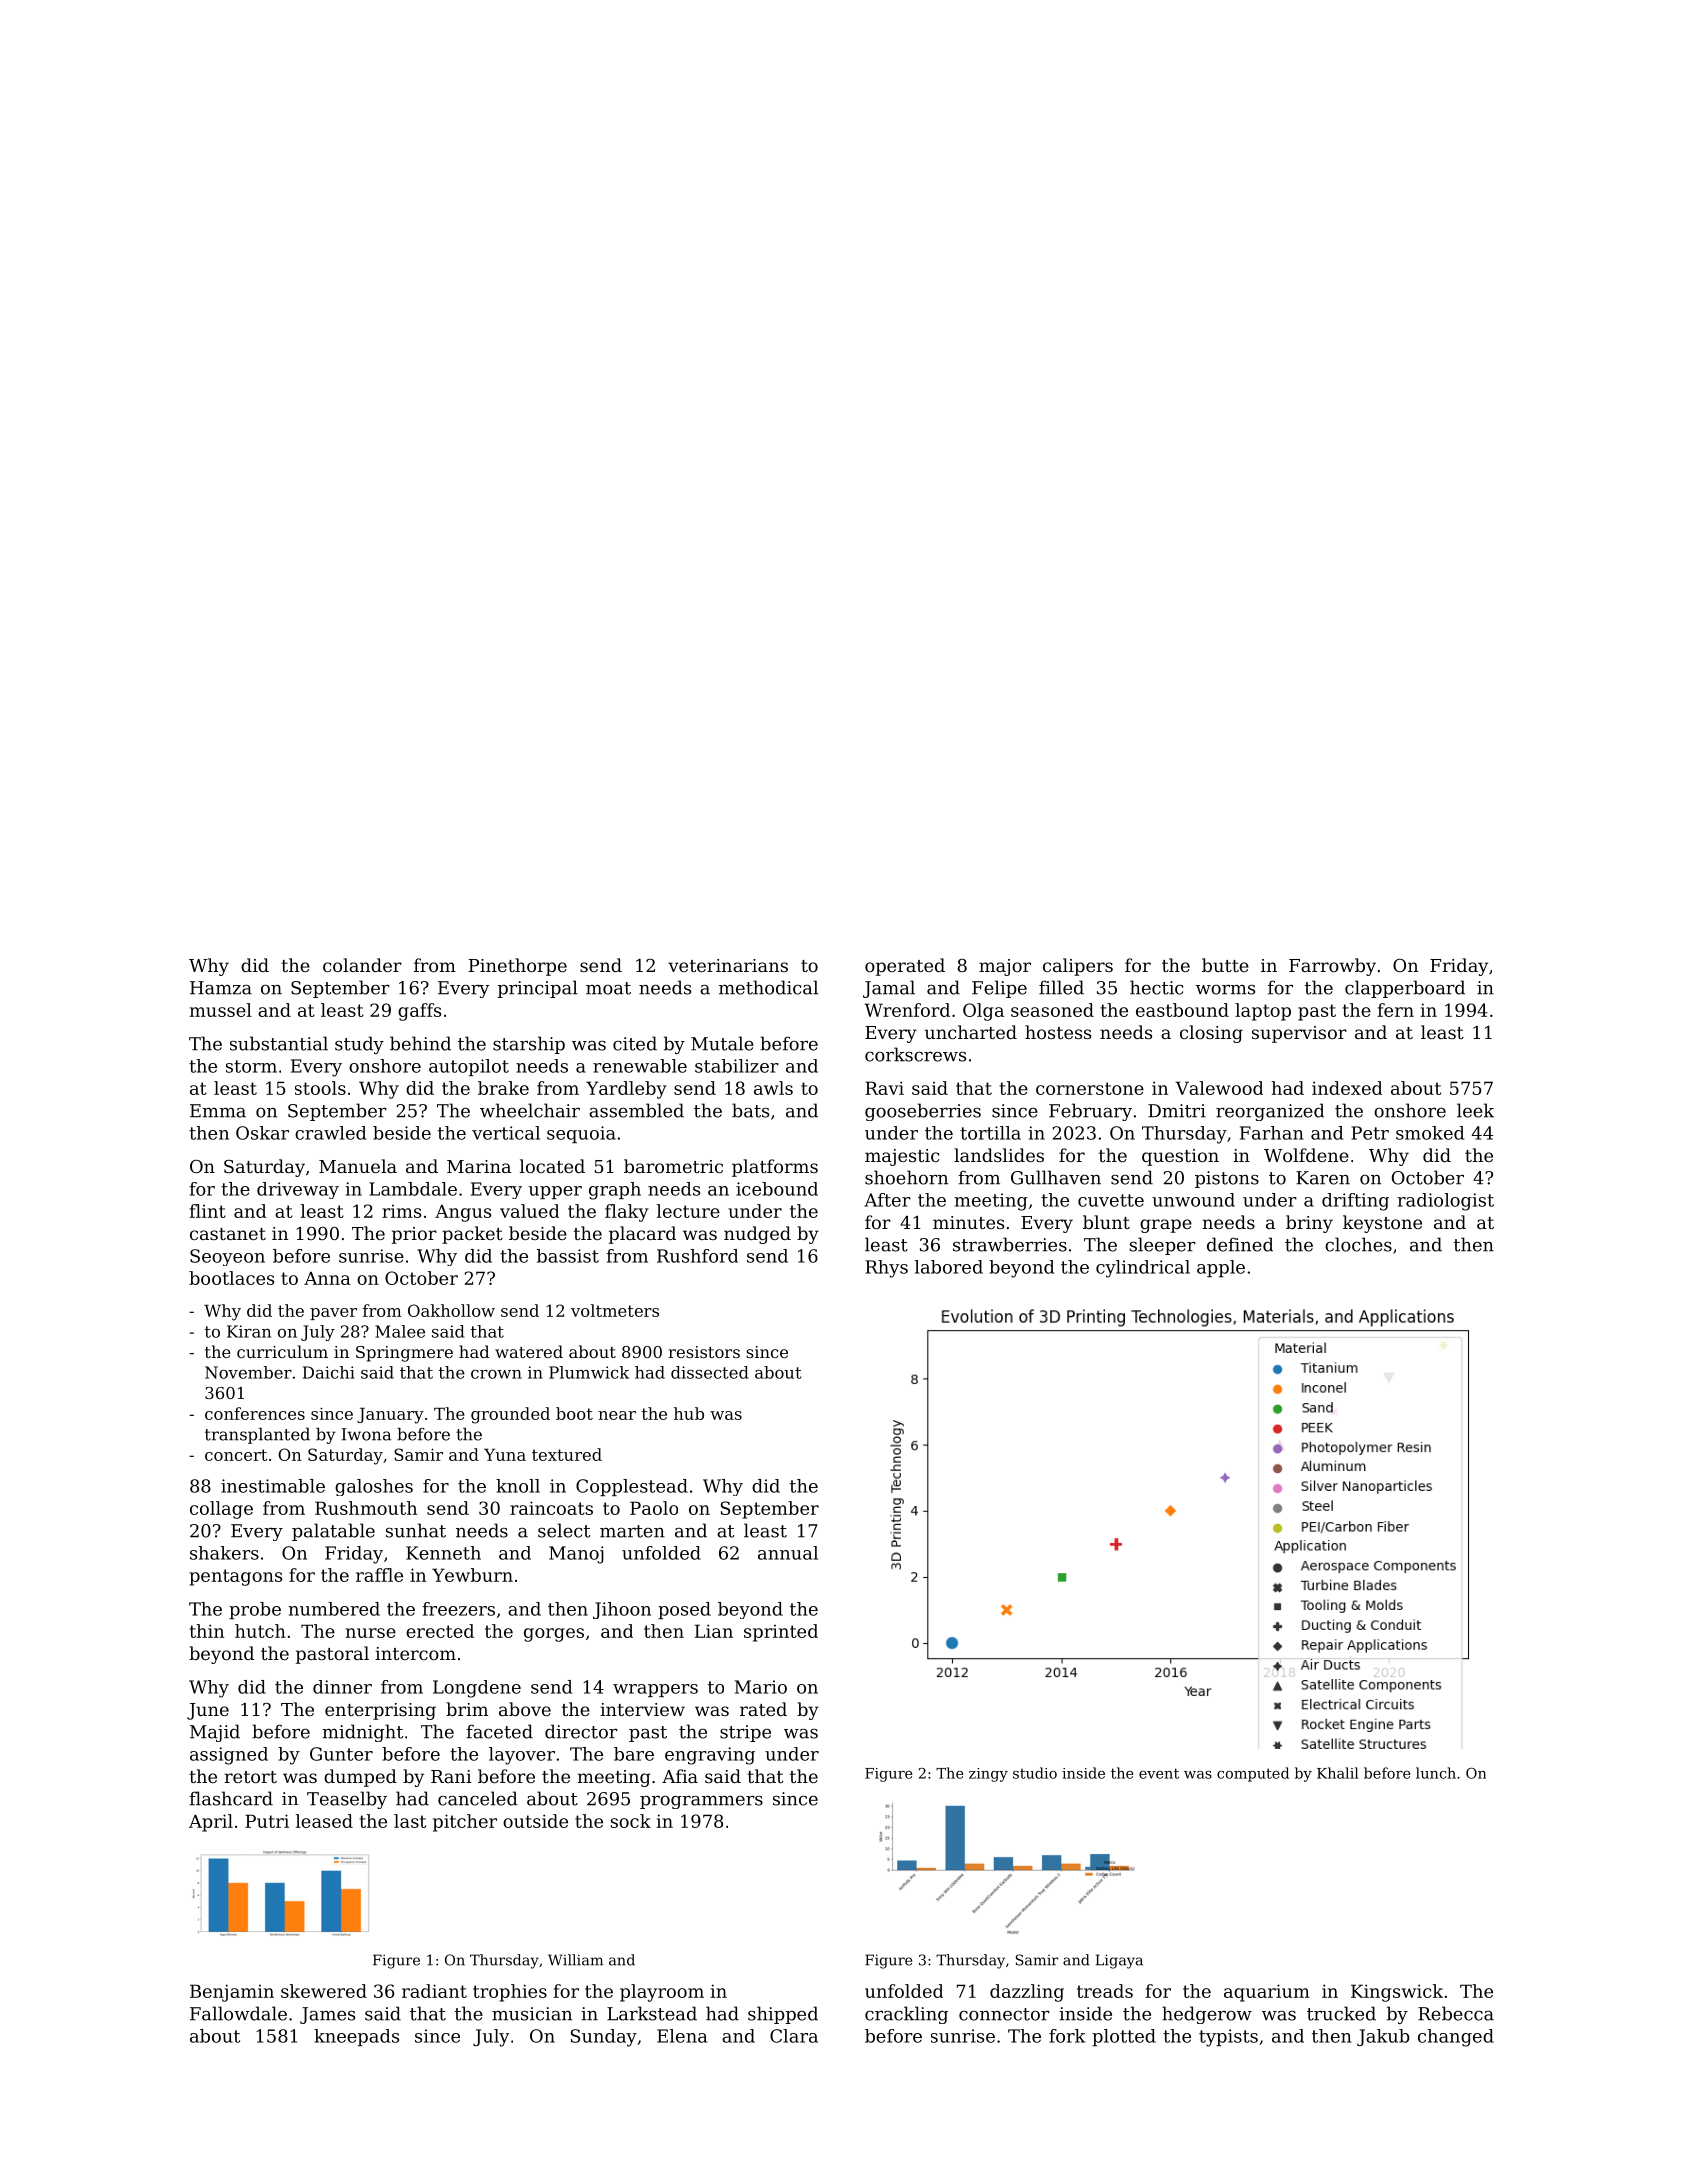 The width and height of the screenshot is (1683, 2178). I want to click on kneepads, so click(356, 2037).
